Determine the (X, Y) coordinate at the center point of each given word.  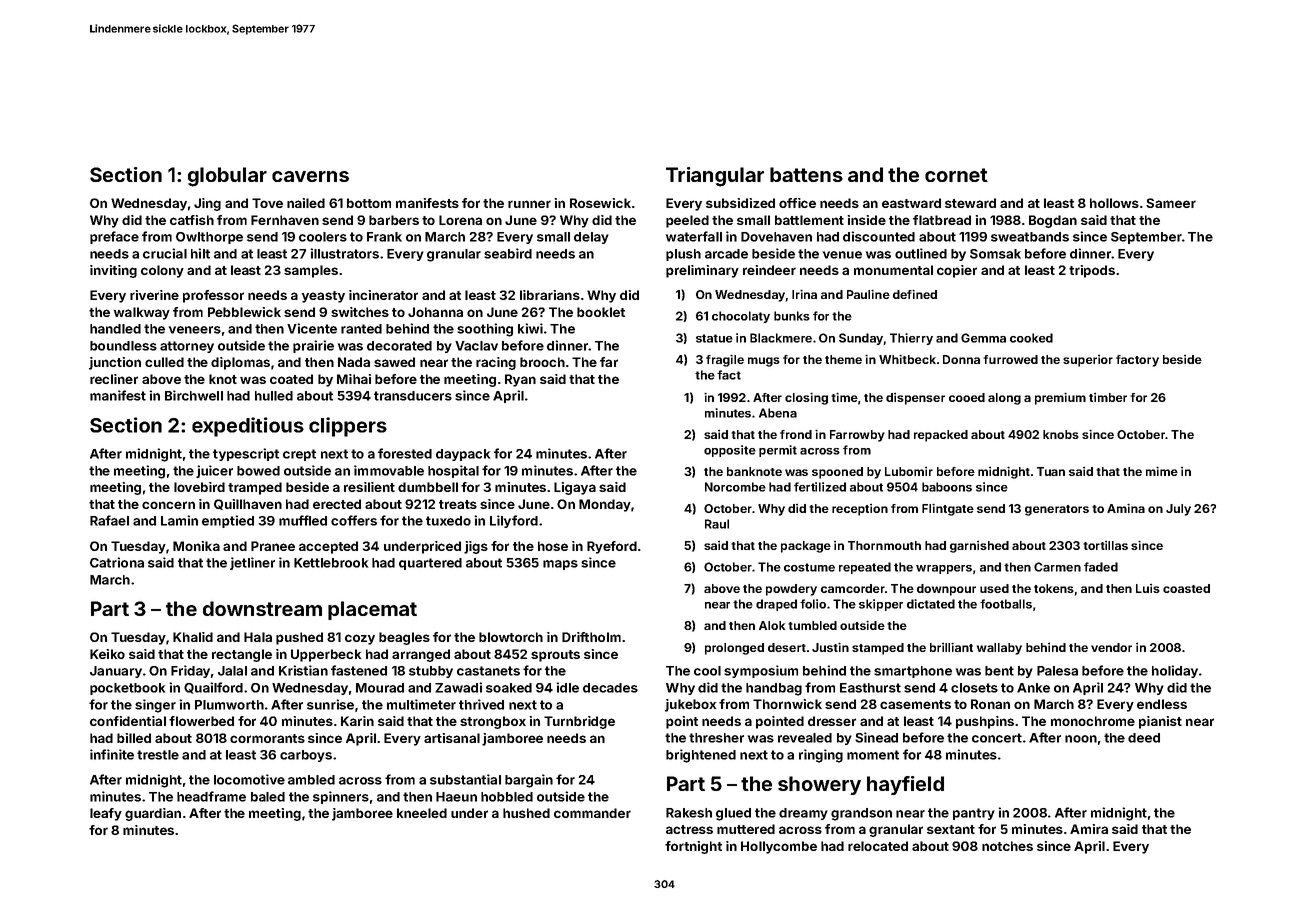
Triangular (715, 177)
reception (860, 510)
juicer (214, 471)
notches (1007, 846)
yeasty (323, 297)
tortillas (1105, 545)
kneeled (422, 813)
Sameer (1171, 203)
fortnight (693, 847)
